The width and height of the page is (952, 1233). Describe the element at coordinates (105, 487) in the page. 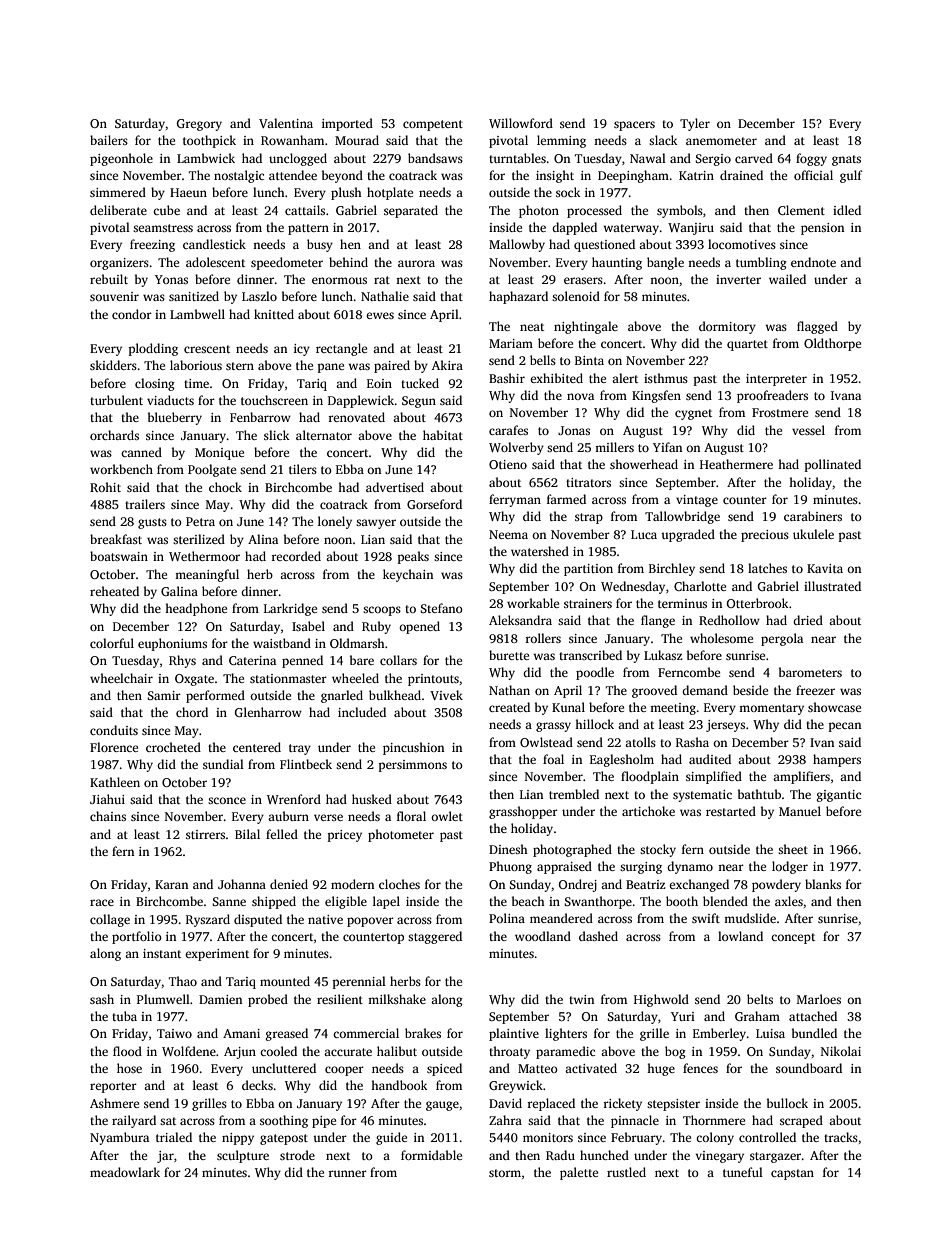

I see `Rohit` at that location.
